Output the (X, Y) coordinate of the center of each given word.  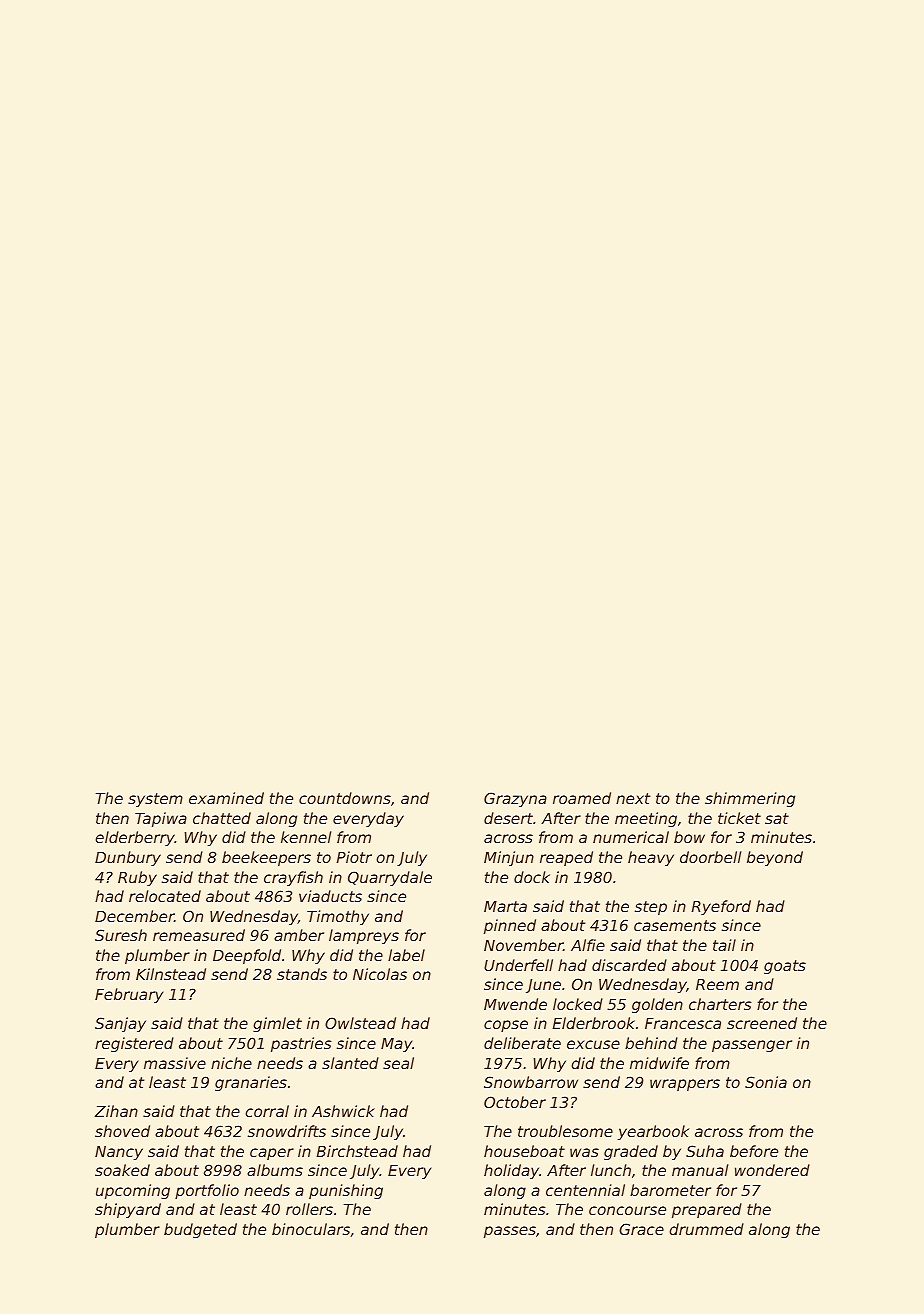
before (754, 1151)
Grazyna (515, 799)
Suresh (121, 935)
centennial (585, 1190)
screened (762, 1023)
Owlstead (360, 1023)
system (155, 800)
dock (532, 877)
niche (231, 1063)
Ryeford (721, 907)
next (633, 798)
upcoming (133, 1191)
